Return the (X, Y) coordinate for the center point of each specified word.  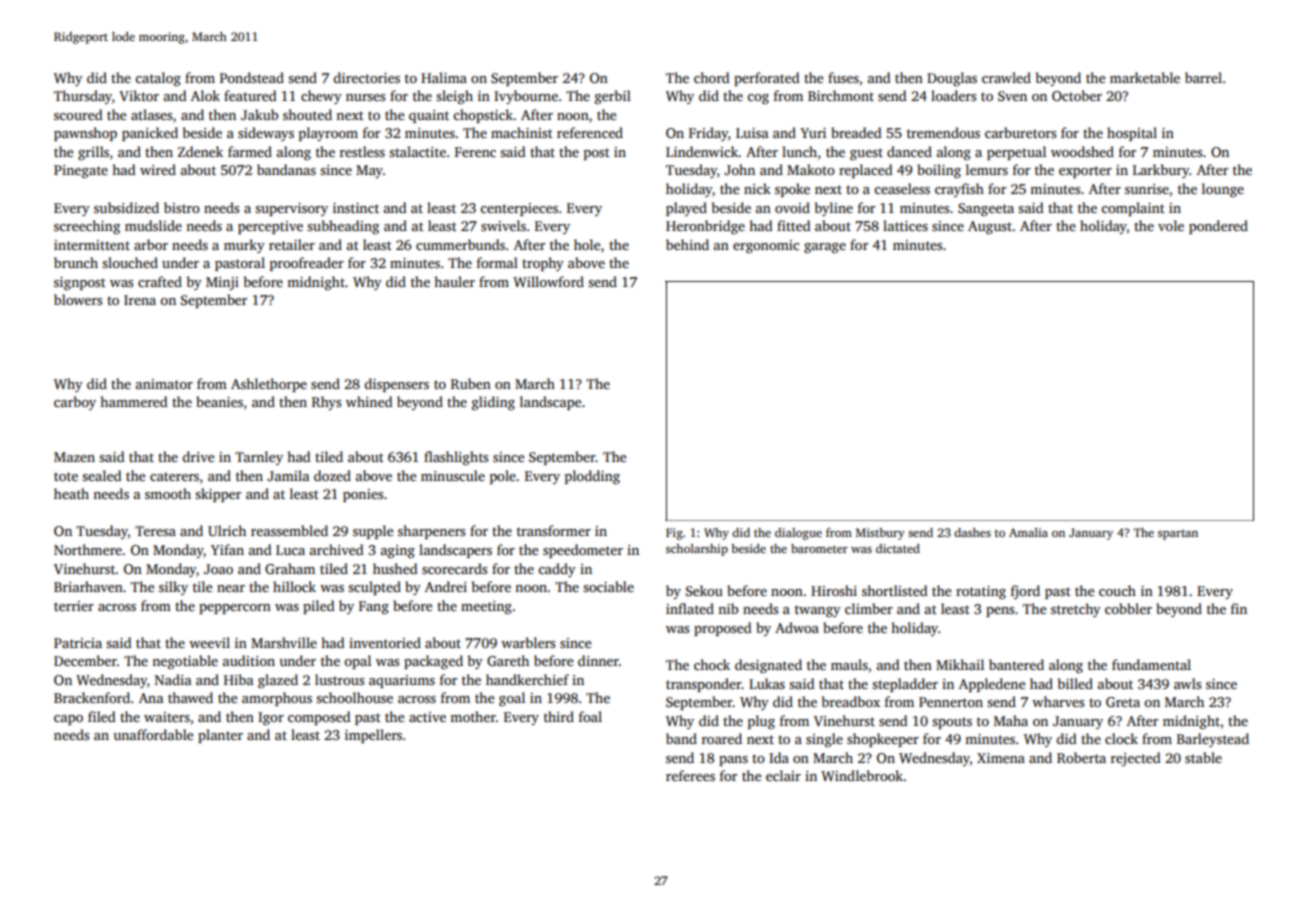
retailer (292, 244)
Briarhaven (88, 586)
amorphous (277, 699)
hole (587, 244)
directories (366, 77)
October (1077, 95)
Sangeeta (986, 209)
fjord (1025, 592)
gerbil (613, 97)
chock (712, 664)
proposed (723, 629)
